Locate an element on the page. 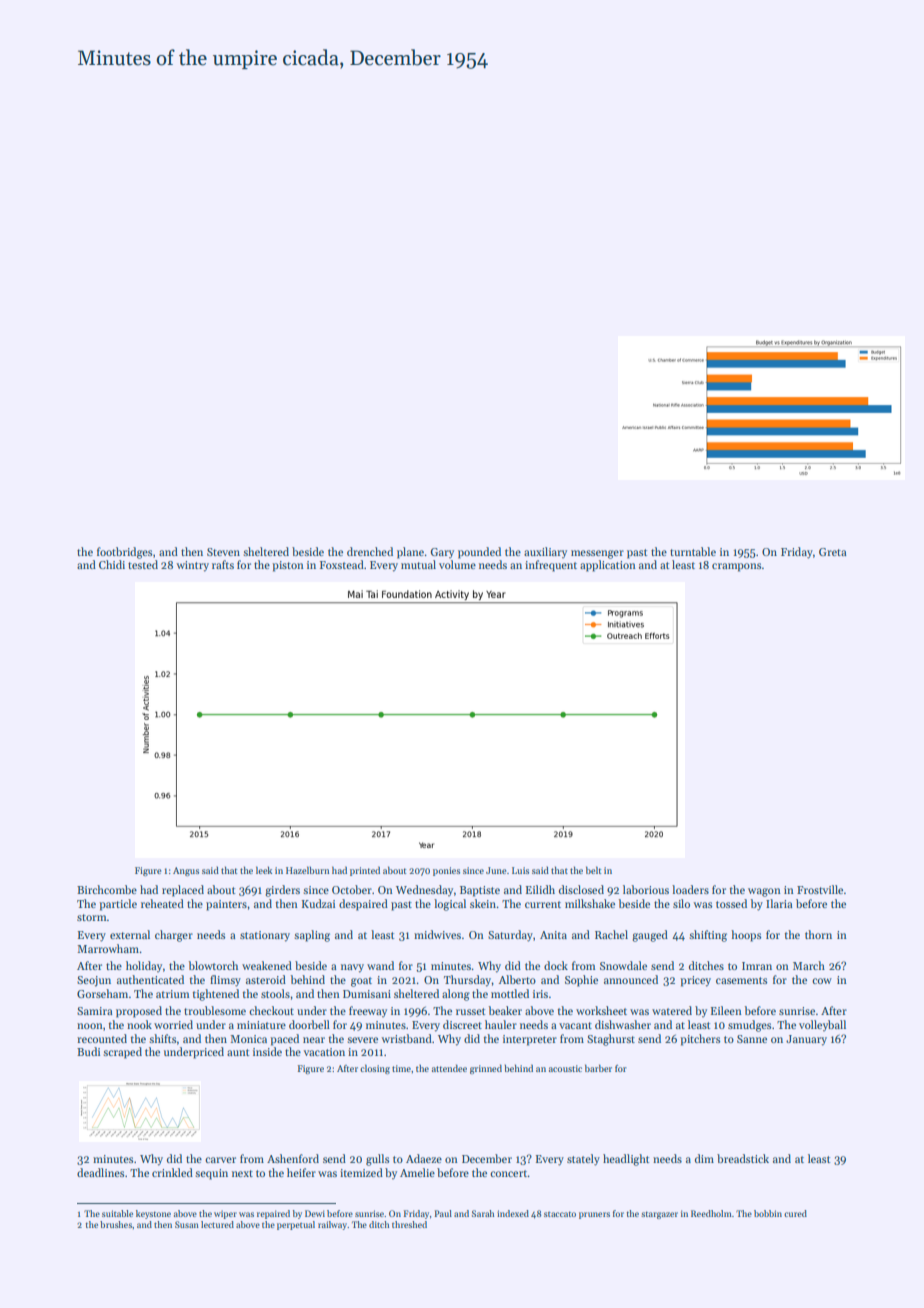 This page has height=1308, width=924. footbridges is located at coordinates (125, 553).
